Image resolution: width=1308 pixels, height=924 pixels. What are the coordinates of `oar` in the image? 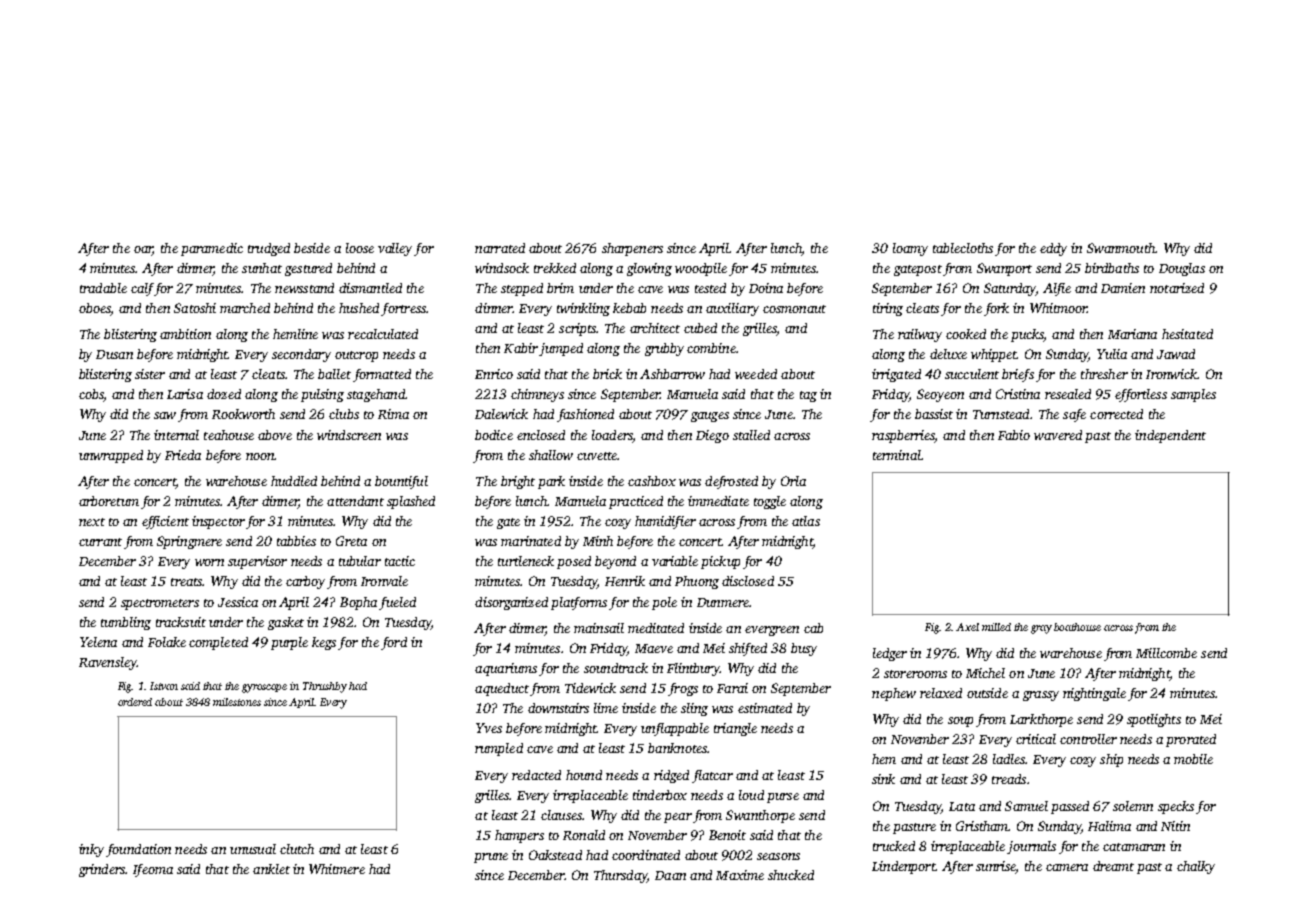 It's located at (143, 250).
